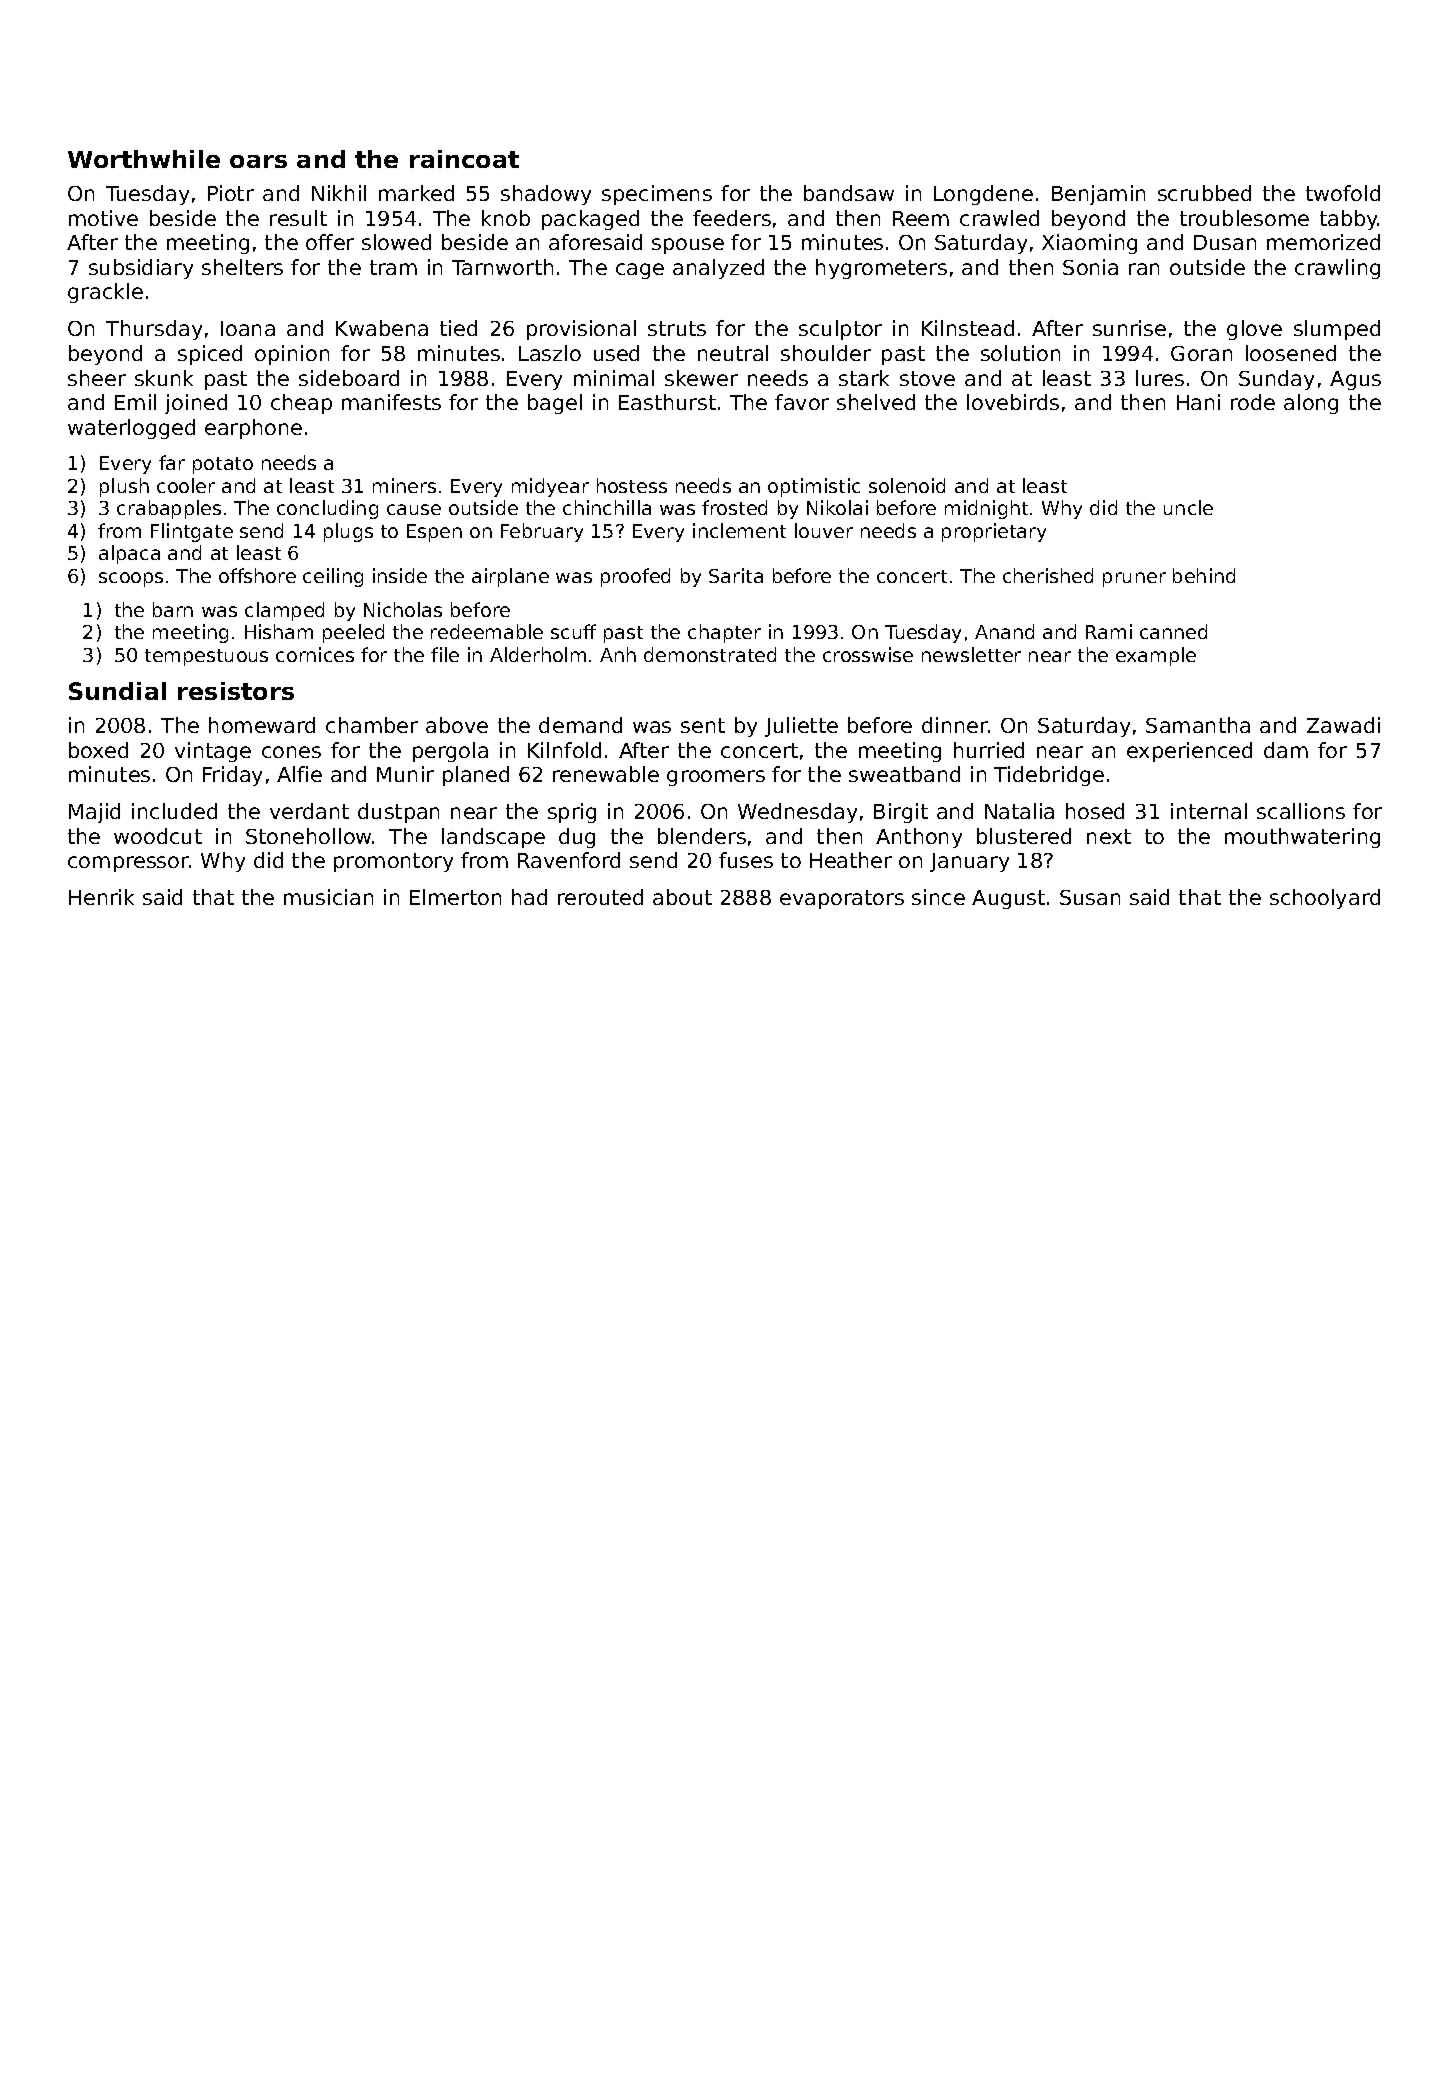 Image resolution: width=1450 pixels, height=2100 pixels. I want to click on loosened, so click(1291, 353).
